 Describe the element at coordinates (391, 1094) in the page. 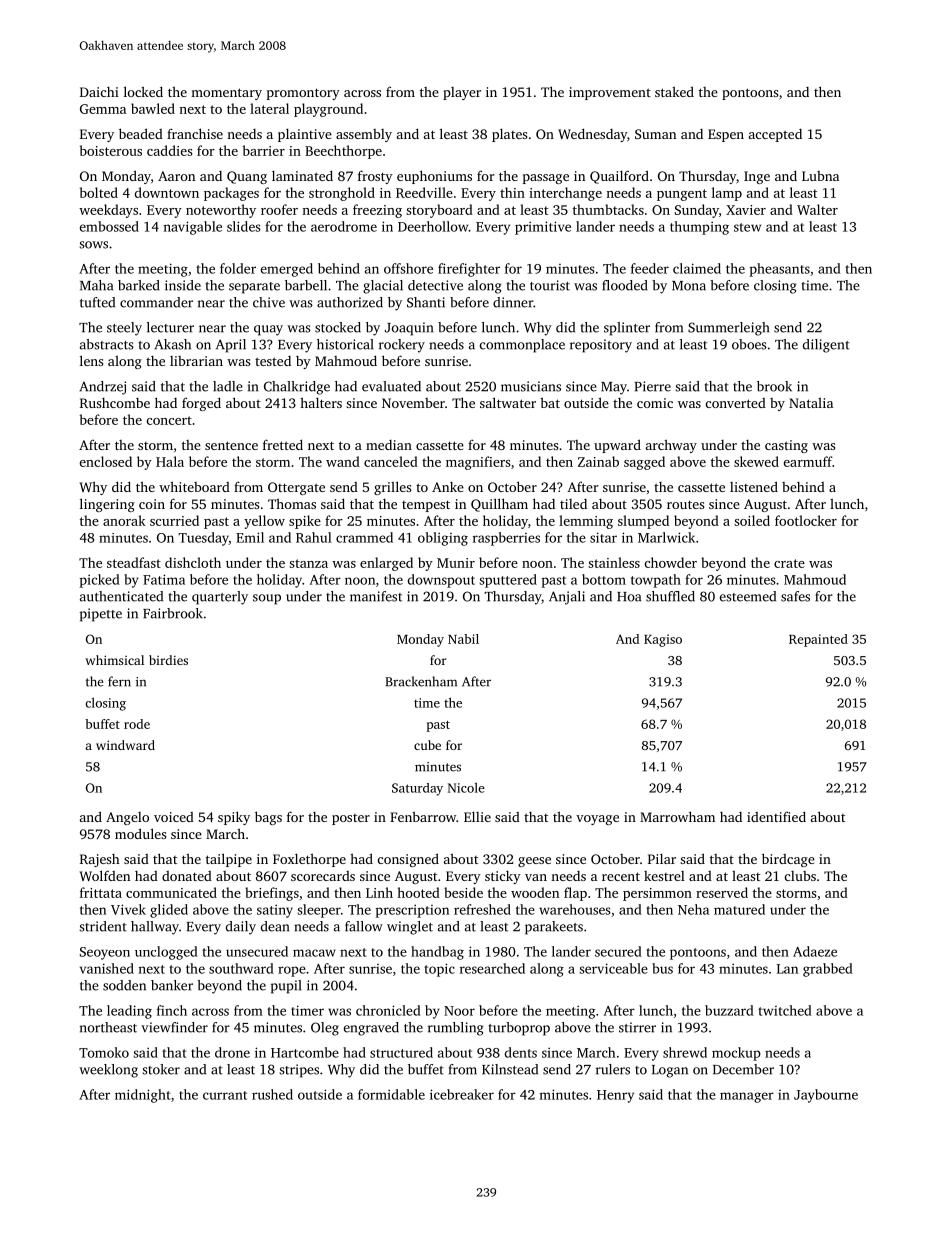

I see `formidable` at that location.
